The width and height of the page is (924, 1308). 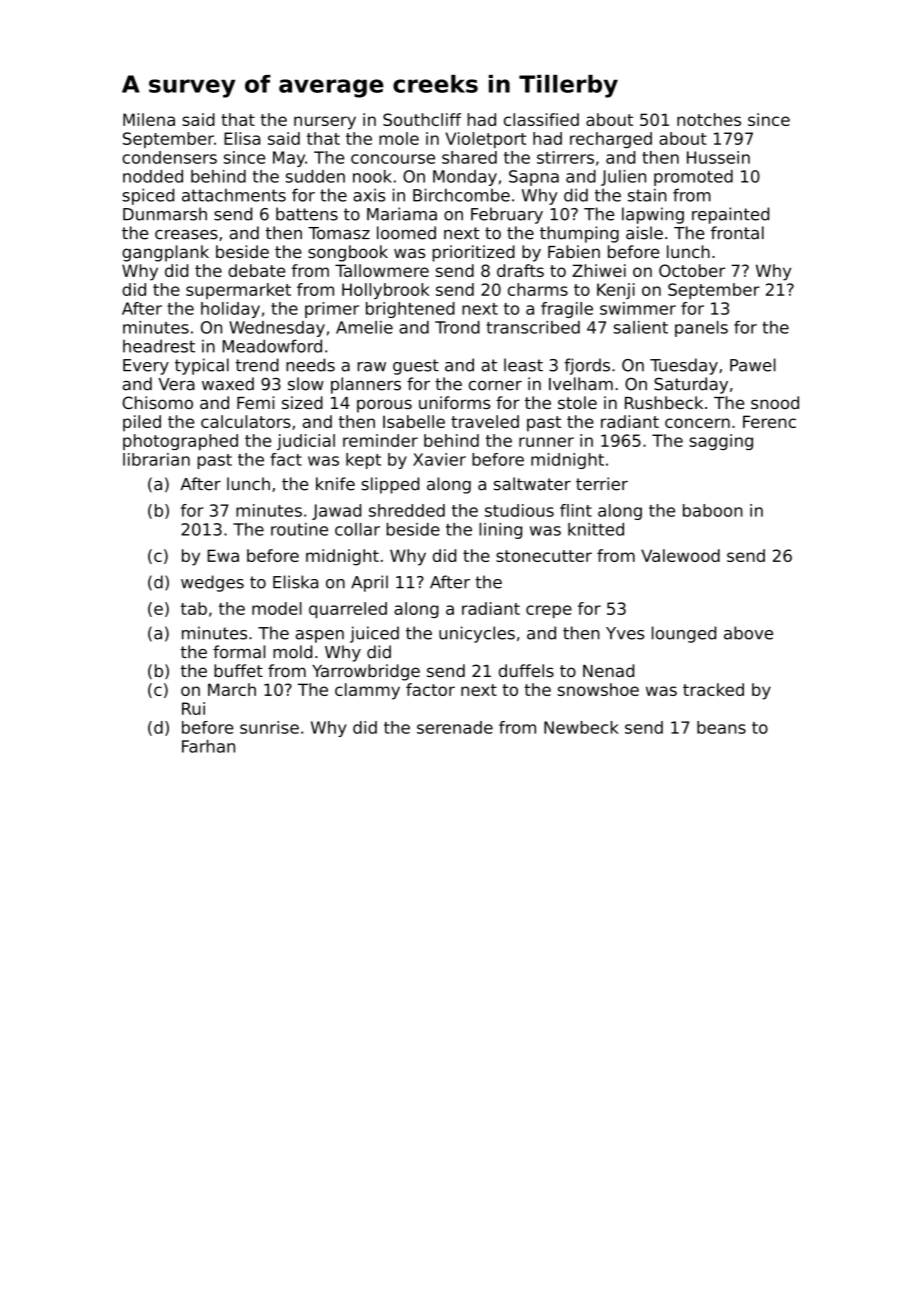 I want to click on sudden, so click(x=315, y=176).
